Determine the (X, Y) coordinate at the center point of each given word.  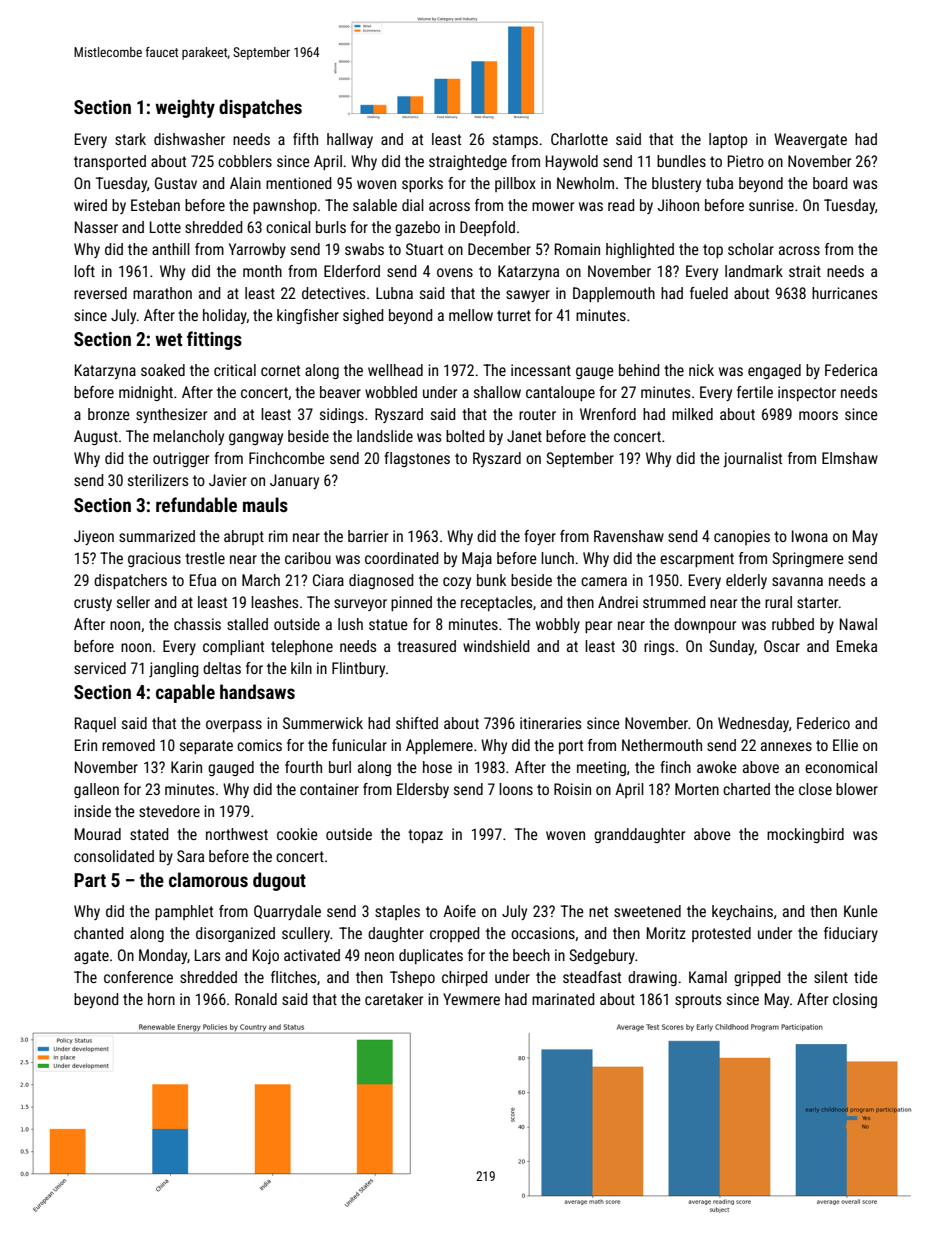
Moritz (666, 933)
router (537, 414)
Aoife (459, 911)
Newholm (585, 183)
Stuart (424, 249)
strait (805, 271)
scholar (751, 249)
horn (161, 999)
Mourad (98, 834)
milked (692, 414)
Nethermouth (662, 745)
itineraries (550, 723)
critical (235, 370)
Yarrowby (257, 250)
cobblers (245, 161)
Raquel (95, 724)
